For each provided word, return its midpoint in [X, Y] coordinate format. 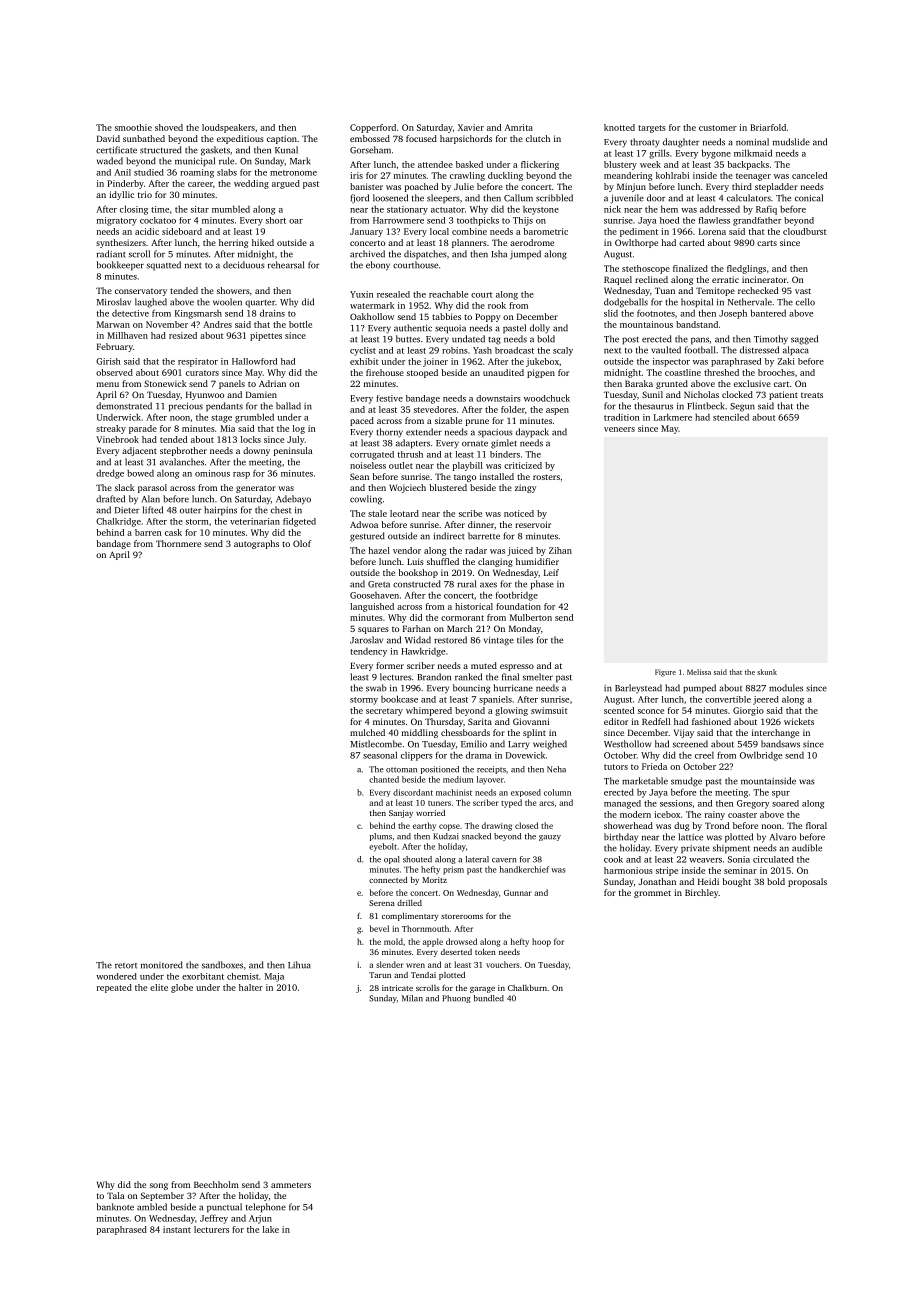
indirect [449, 536]
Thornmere [178, 543]
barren [148, 532]
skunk [767, 672]
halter [251, 987]
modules [786, 688]
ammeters [291, 1185]
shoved [169, 127]
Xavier [471, 127]
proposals [807, 882]
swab [376, 688]
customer [717, 128]
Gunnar [517, 893]
